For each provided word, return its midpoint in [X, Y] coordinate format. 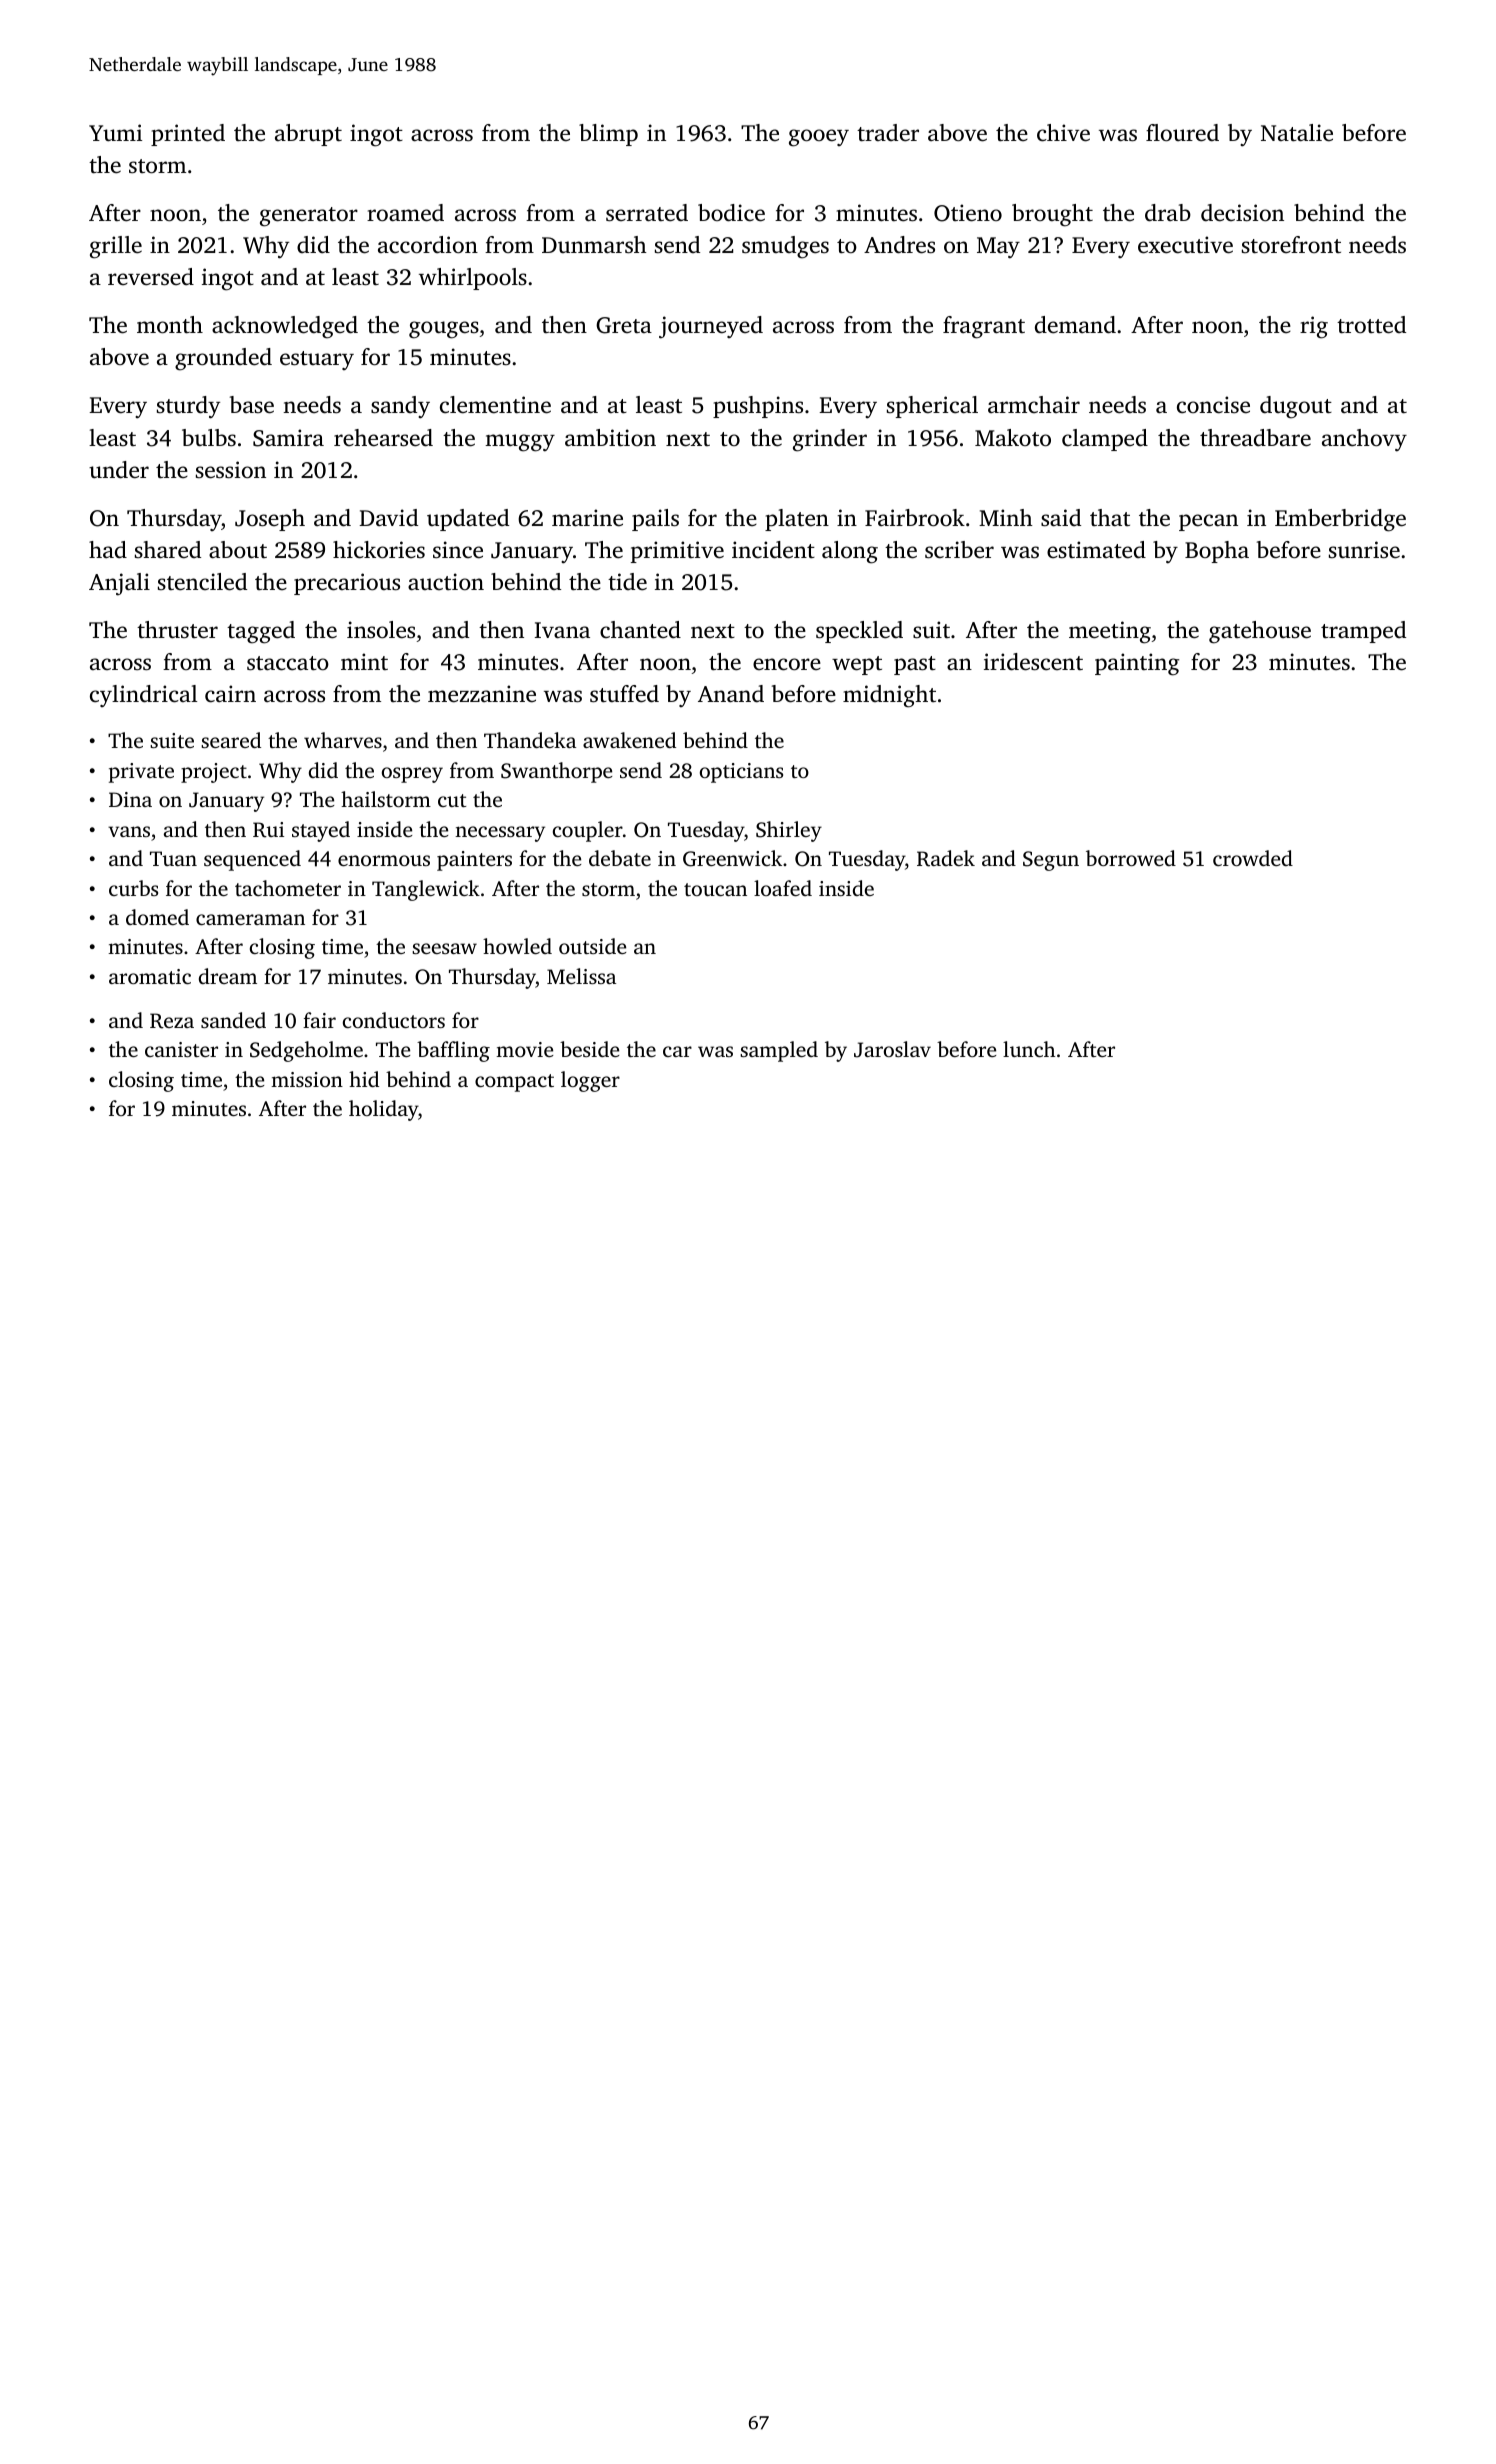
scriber [959, 550]
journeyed [711, 327]
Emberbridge [1340, 520]
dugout [1296, 407]
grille [116, 247]
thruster [177, 630]
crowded [1253, 858]
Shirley [789, 831]
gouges [444, 330]
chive [1063, 133]
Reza [172, 1021]
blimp [608, 135]
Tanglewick [426, 890]
